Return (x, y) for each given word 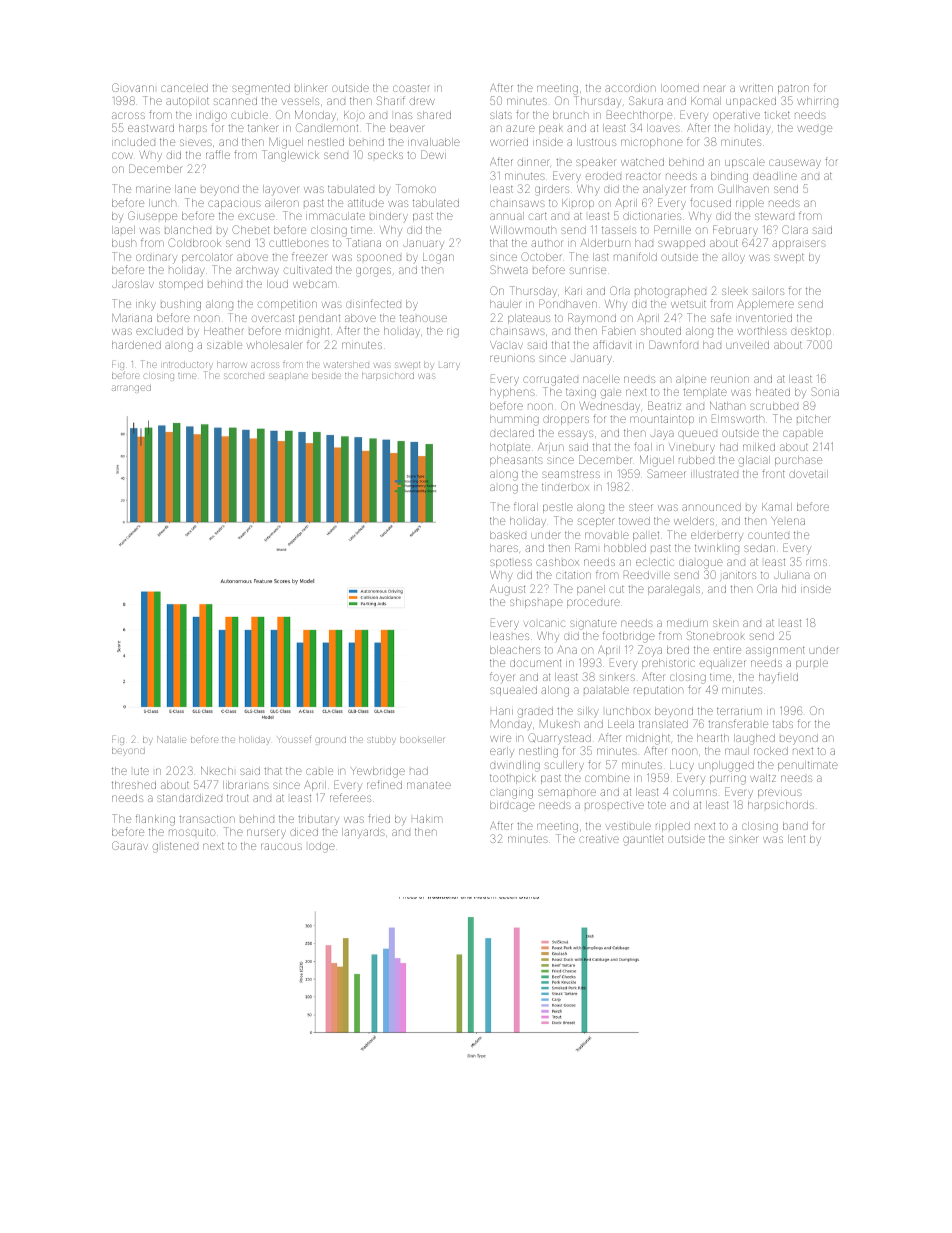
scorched (244, 376)
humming (514, 420)
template (705, 393)
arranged (131, 389)
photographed (670, 292)
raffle (218, 154)
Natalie (171, 739)
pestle (558, 508)
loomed (680, 88)
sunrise (588, 270)
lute (141, 771)
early (502, 752)
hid (789, 589)
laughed (754, 739)
